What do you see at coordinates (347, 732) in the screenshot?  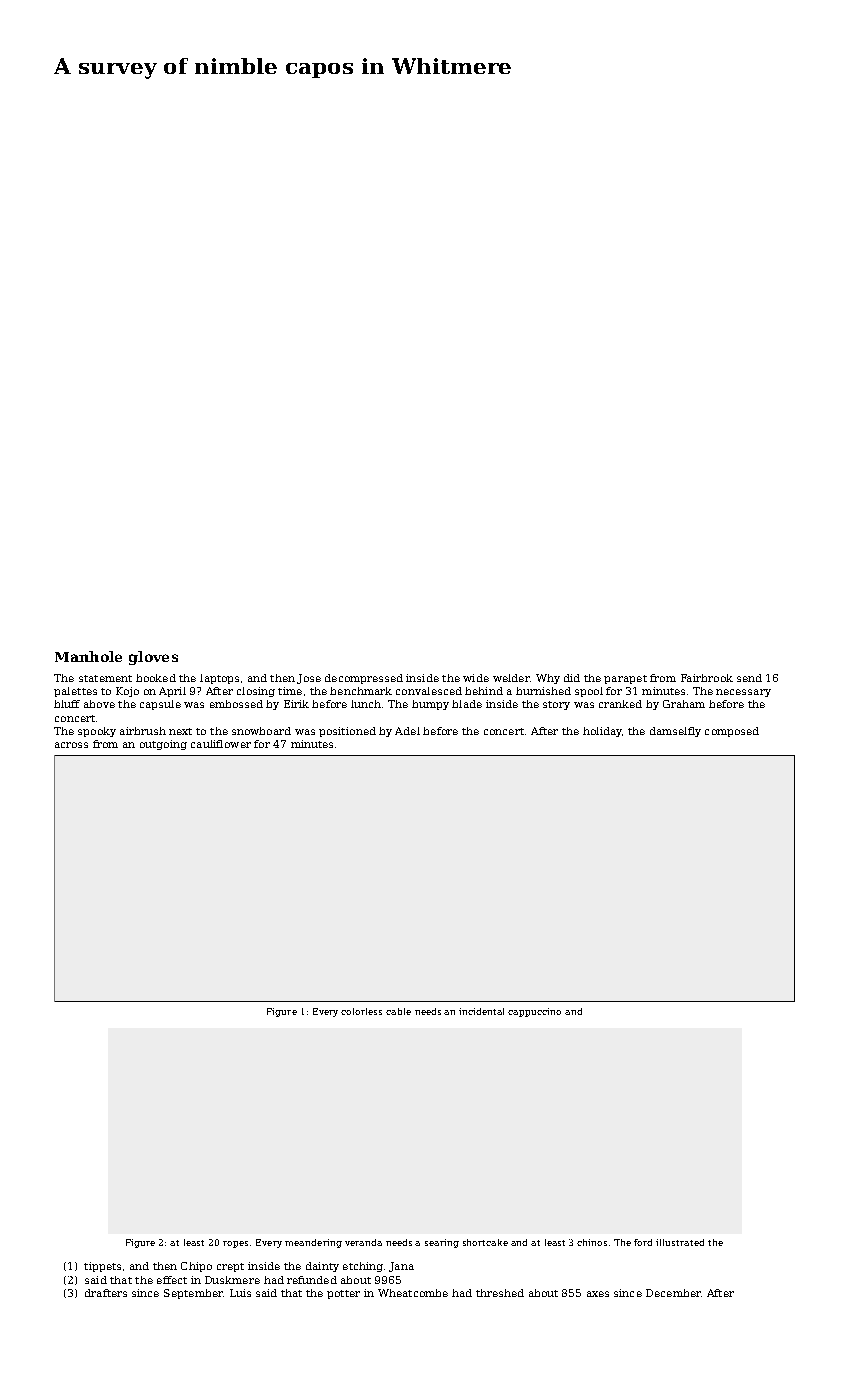 I see `positioned` at bounding box center [347, 732].
